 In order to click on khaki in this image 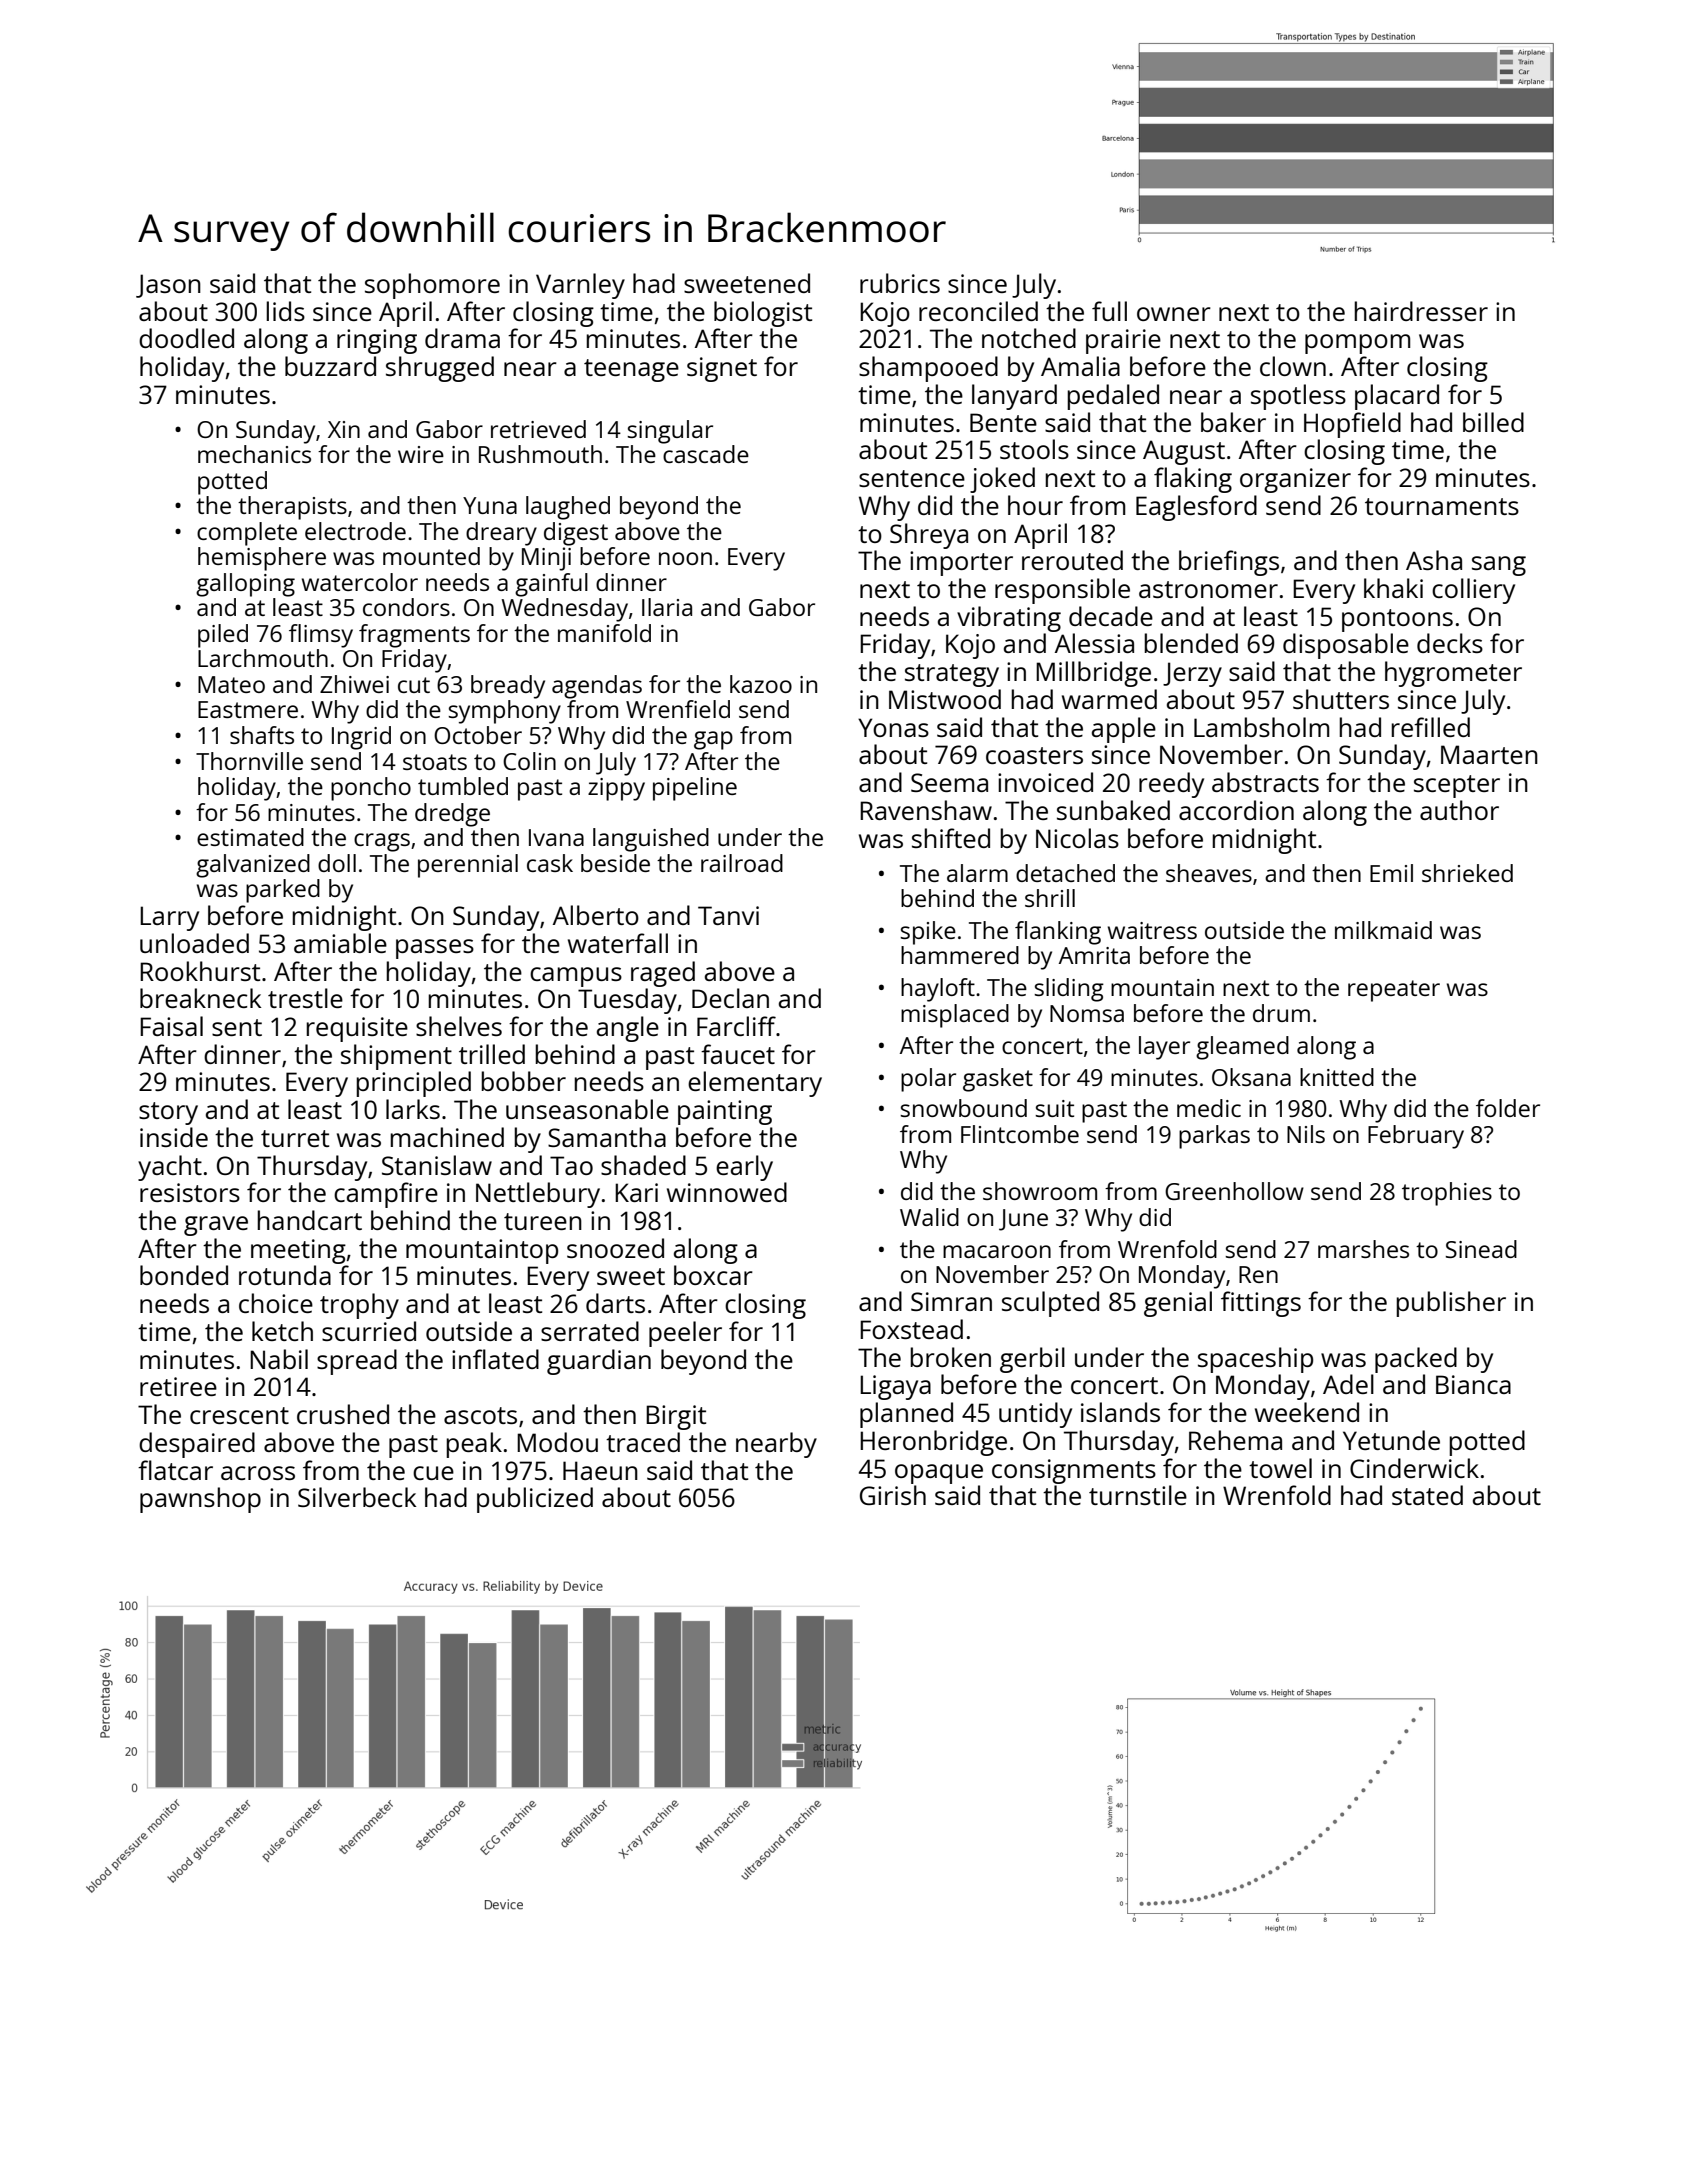, I will do `click(1393, 588)`.
